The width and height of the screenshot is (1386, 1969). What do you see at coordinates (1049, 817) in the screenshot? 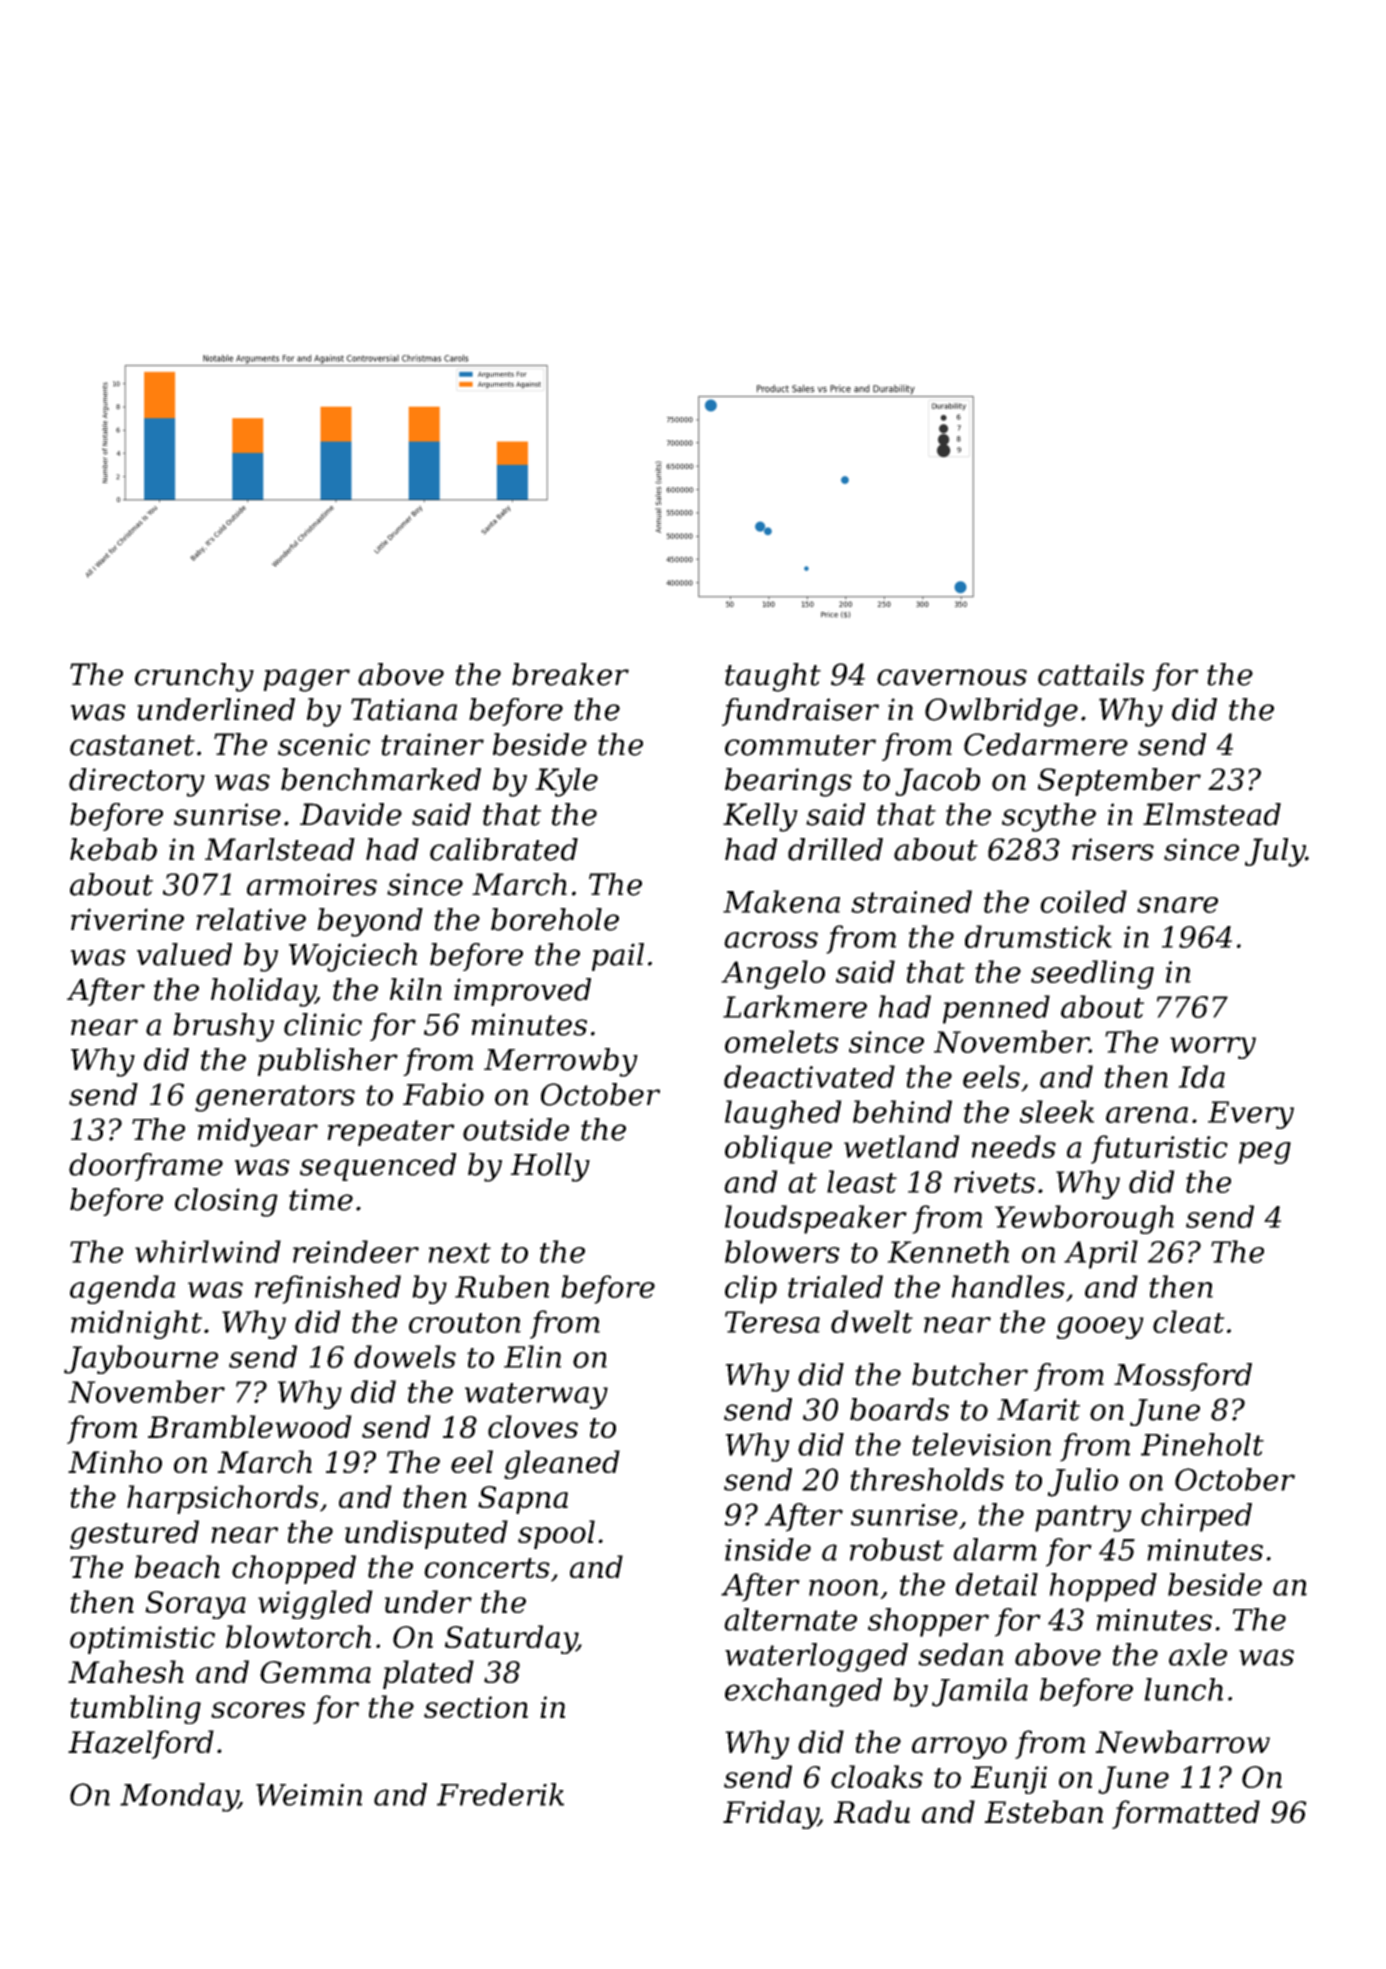
I see `scythe` at bounding box center [1049, 817].
